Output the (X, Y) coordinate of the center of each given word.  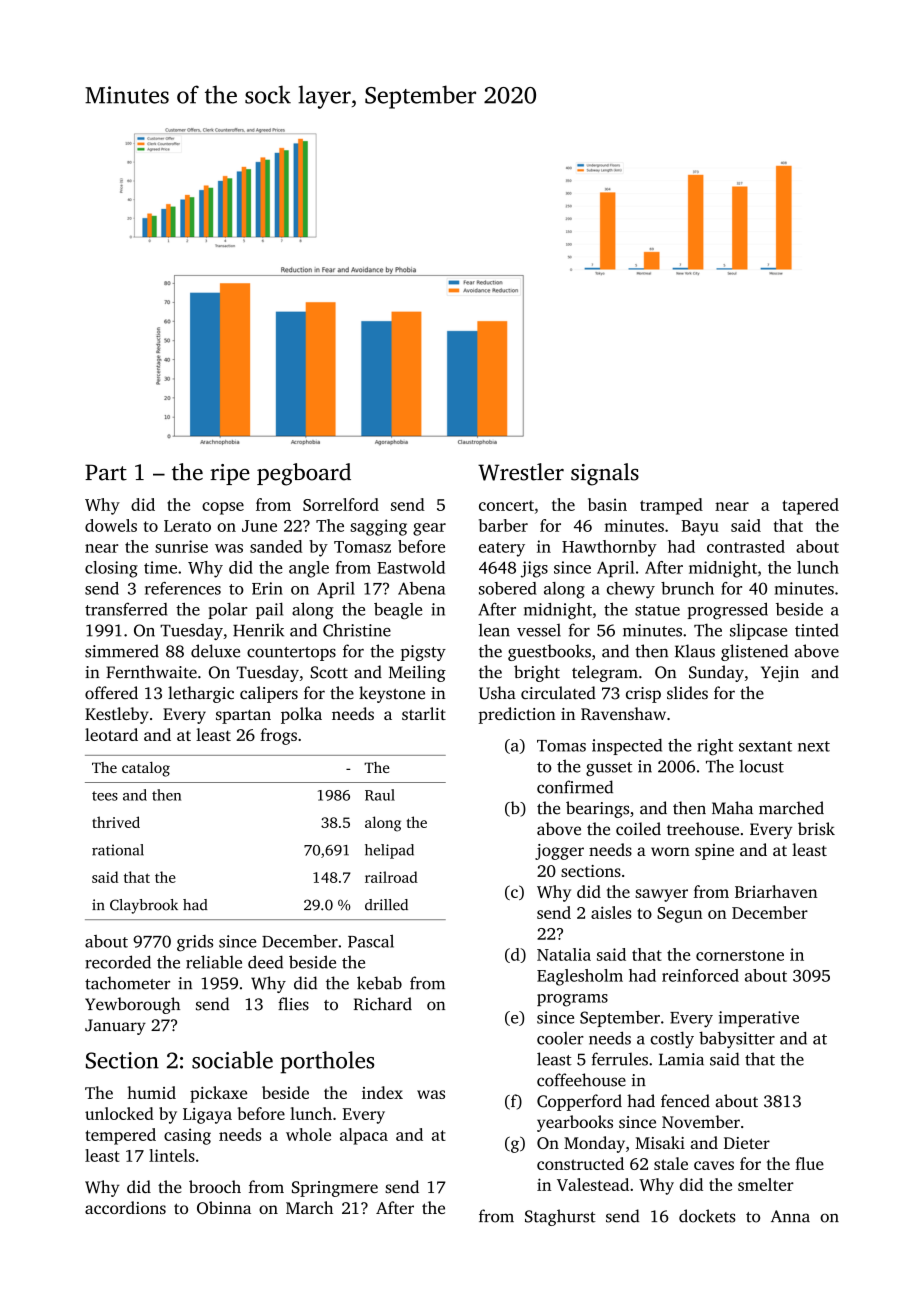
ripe (230, 474)
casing (187, 1136)
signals (605, 474)
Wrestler (521, 472)
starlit (424, 713)
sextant (765, 746)
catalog (146, 769)
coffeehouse (581, 1080)
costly (672, 1039)
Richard (383, 1004)
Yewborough (132, 1005)
